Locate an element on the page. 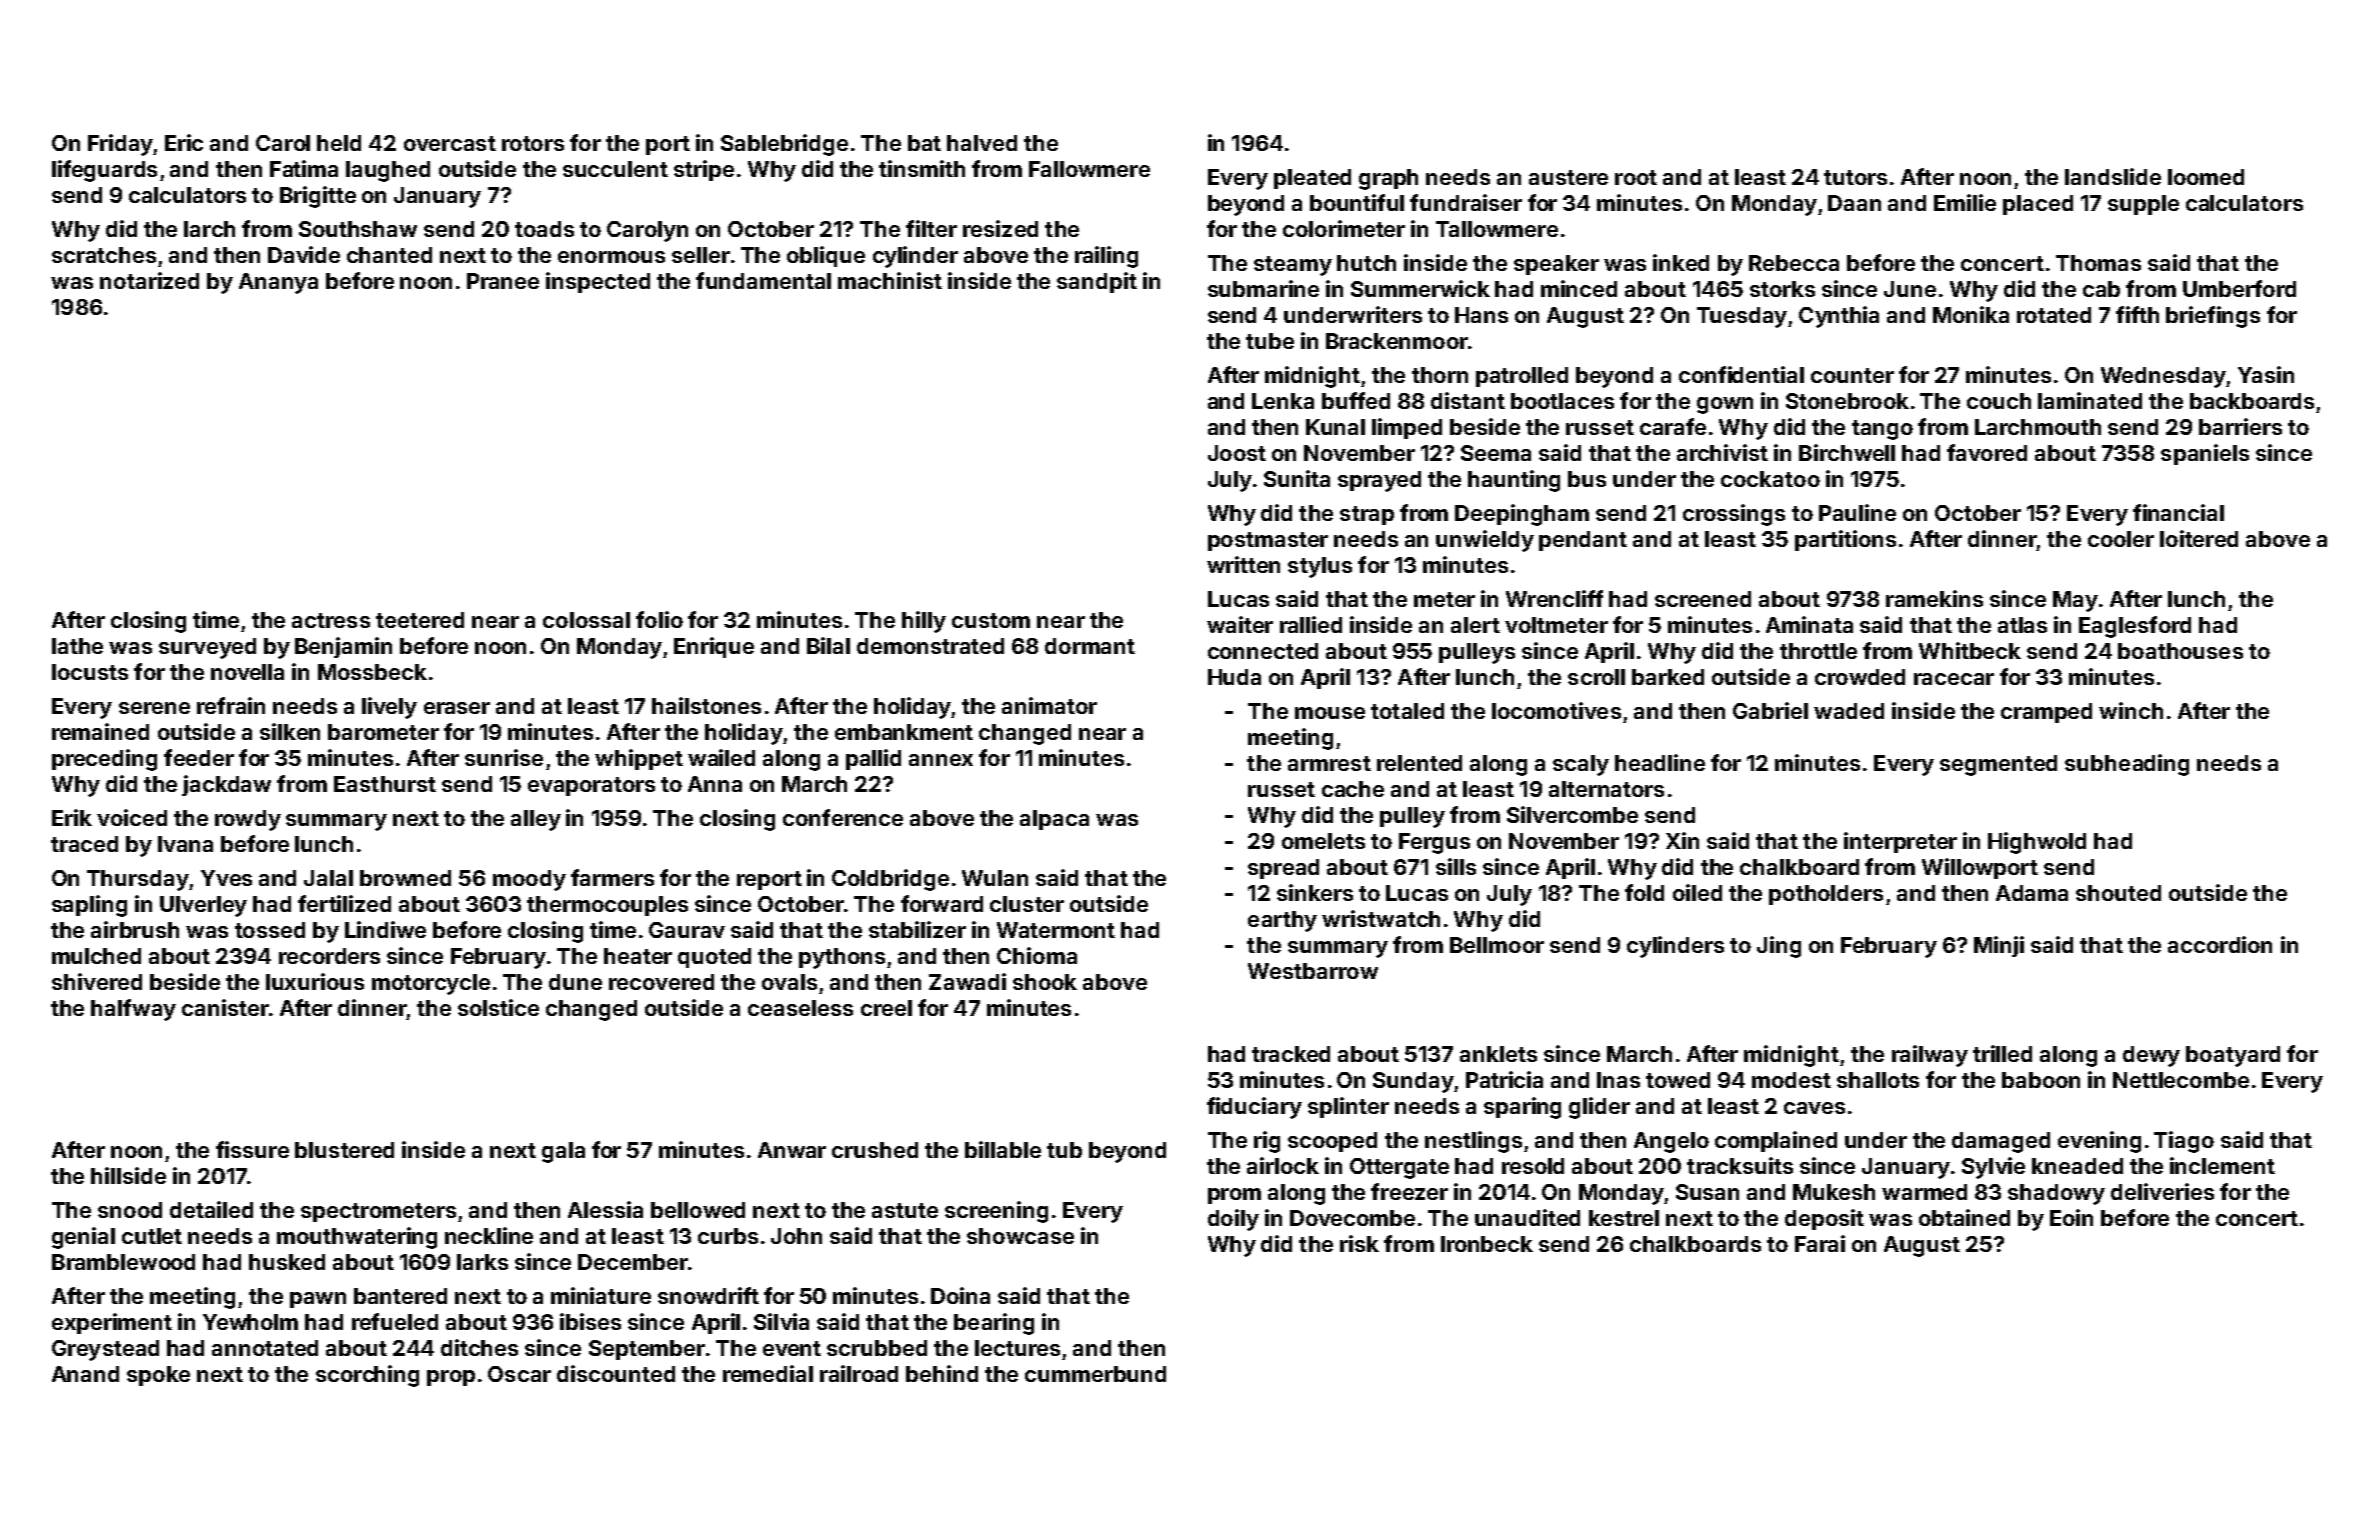 This page has width=2380, height=1540. experiment is located at coordinates (112, 1323).
